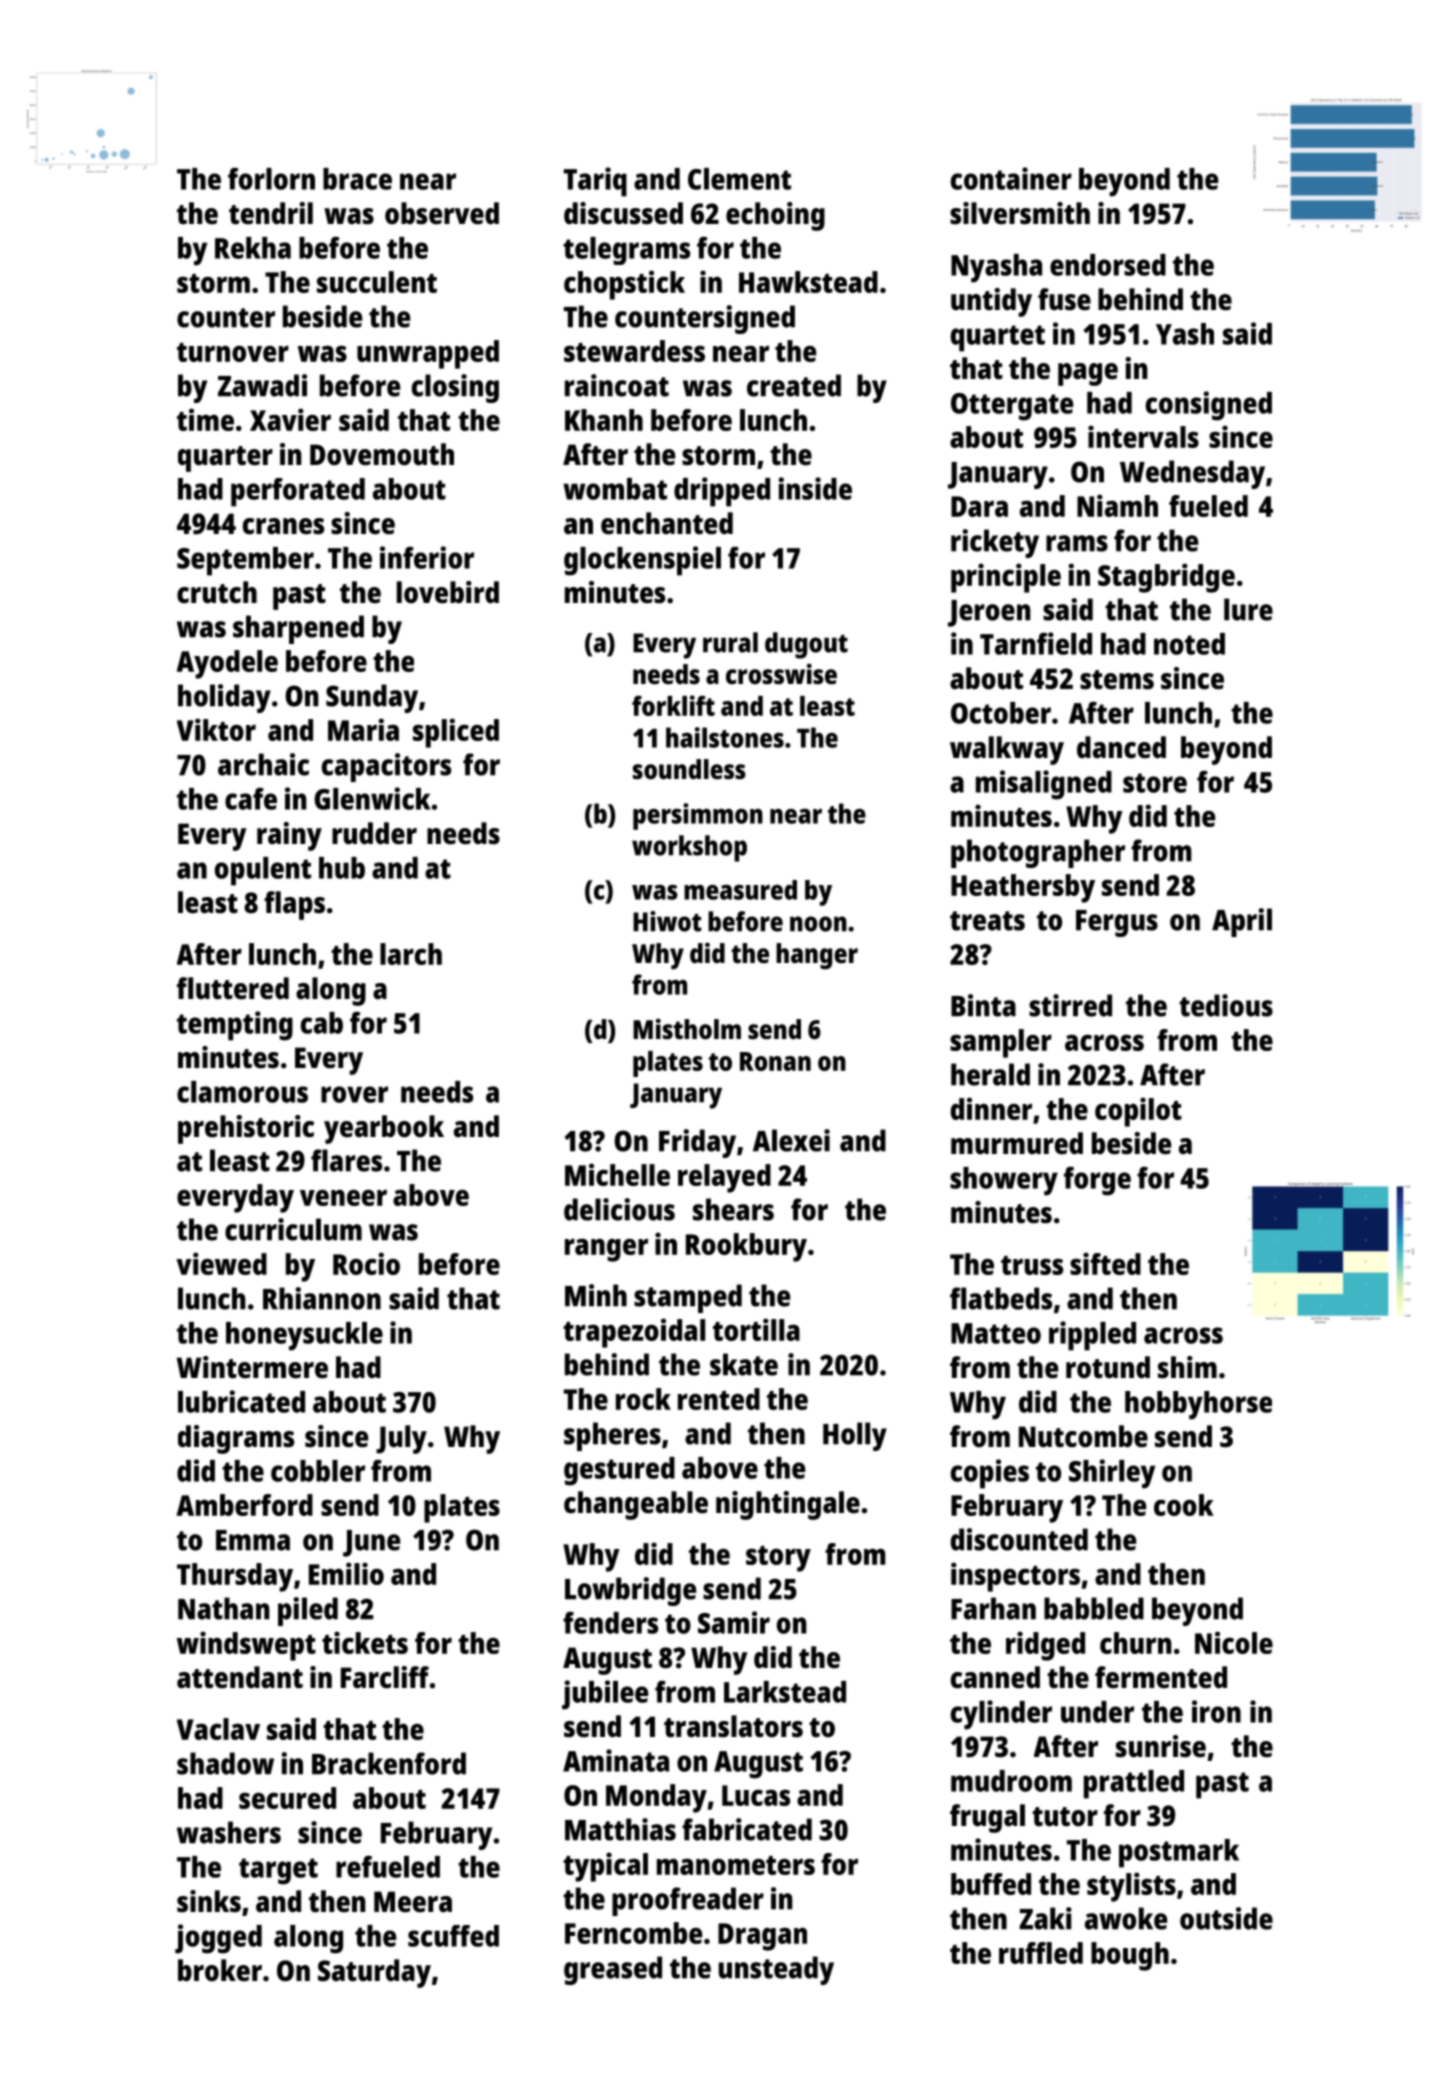 The height and width of the screenshot is (2100, 1450). Describe the element at coordinates (1108, 265) in the screenshot. I see `endorsed` at that location.
